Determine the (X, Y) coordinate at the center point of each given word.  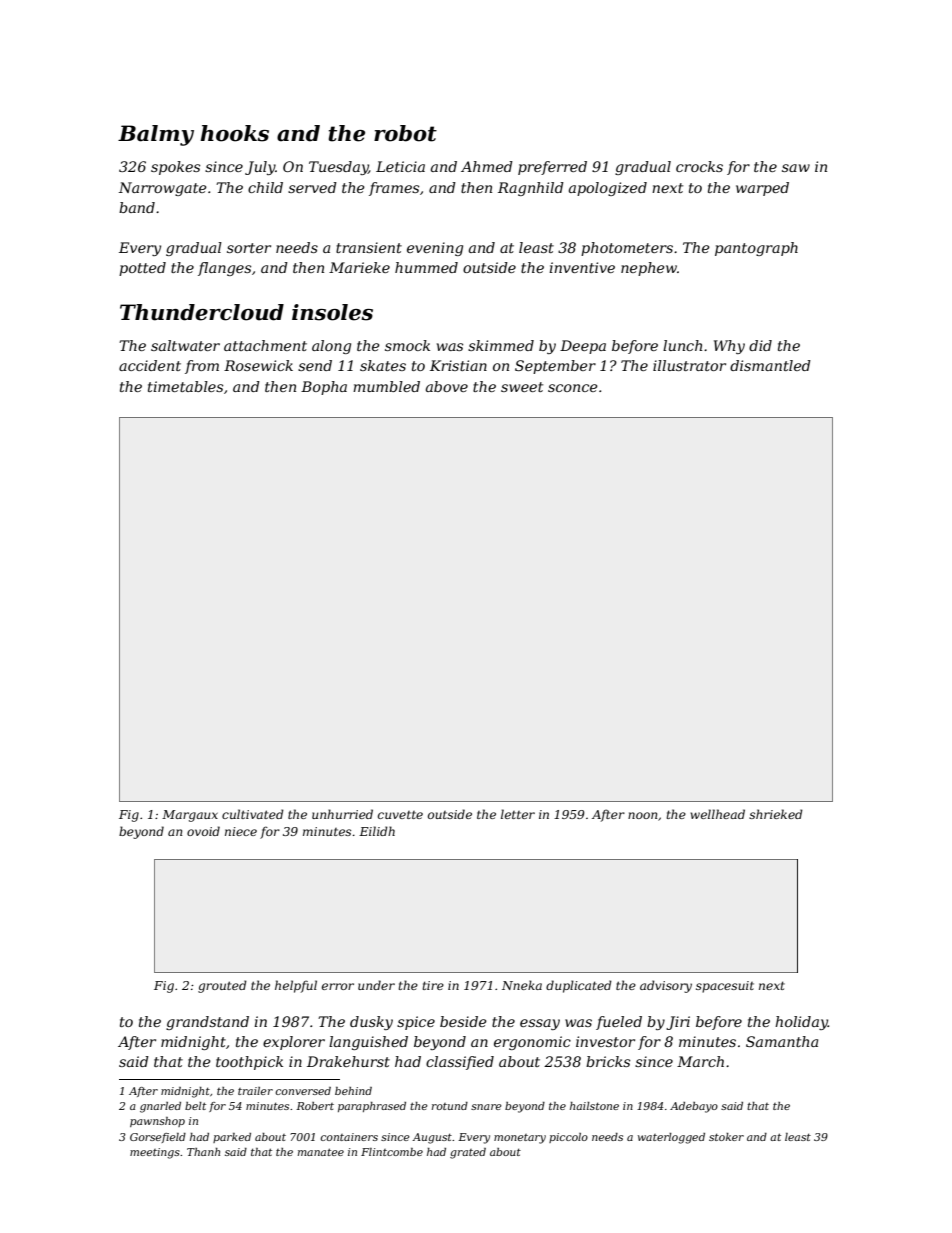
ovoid (203, 831)
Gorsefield (158, 1138)
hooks (234, 133)
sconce (573, 388)
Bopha (324, 388)
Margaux (190, 816)
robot (405, 133)
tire (433, 985)
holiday (801, 1023)
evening (435, 249)
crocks (699, 166)
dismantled (770, 365)
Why (729, 347)
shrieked (776, 814)
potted (142, 269)
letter (518, 814)
